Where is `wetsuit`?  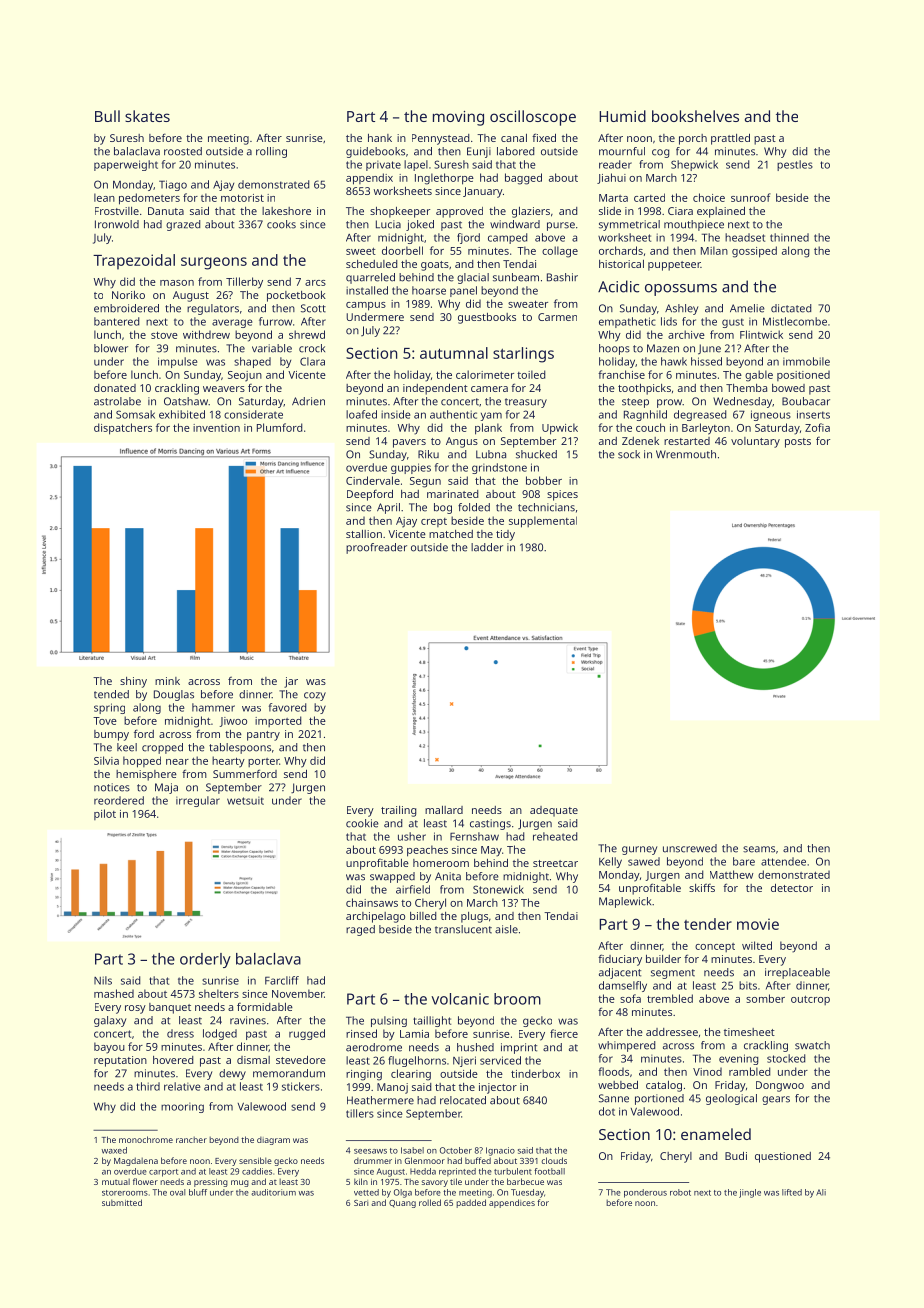 wetsuit is located at coordinates (245, 801).
